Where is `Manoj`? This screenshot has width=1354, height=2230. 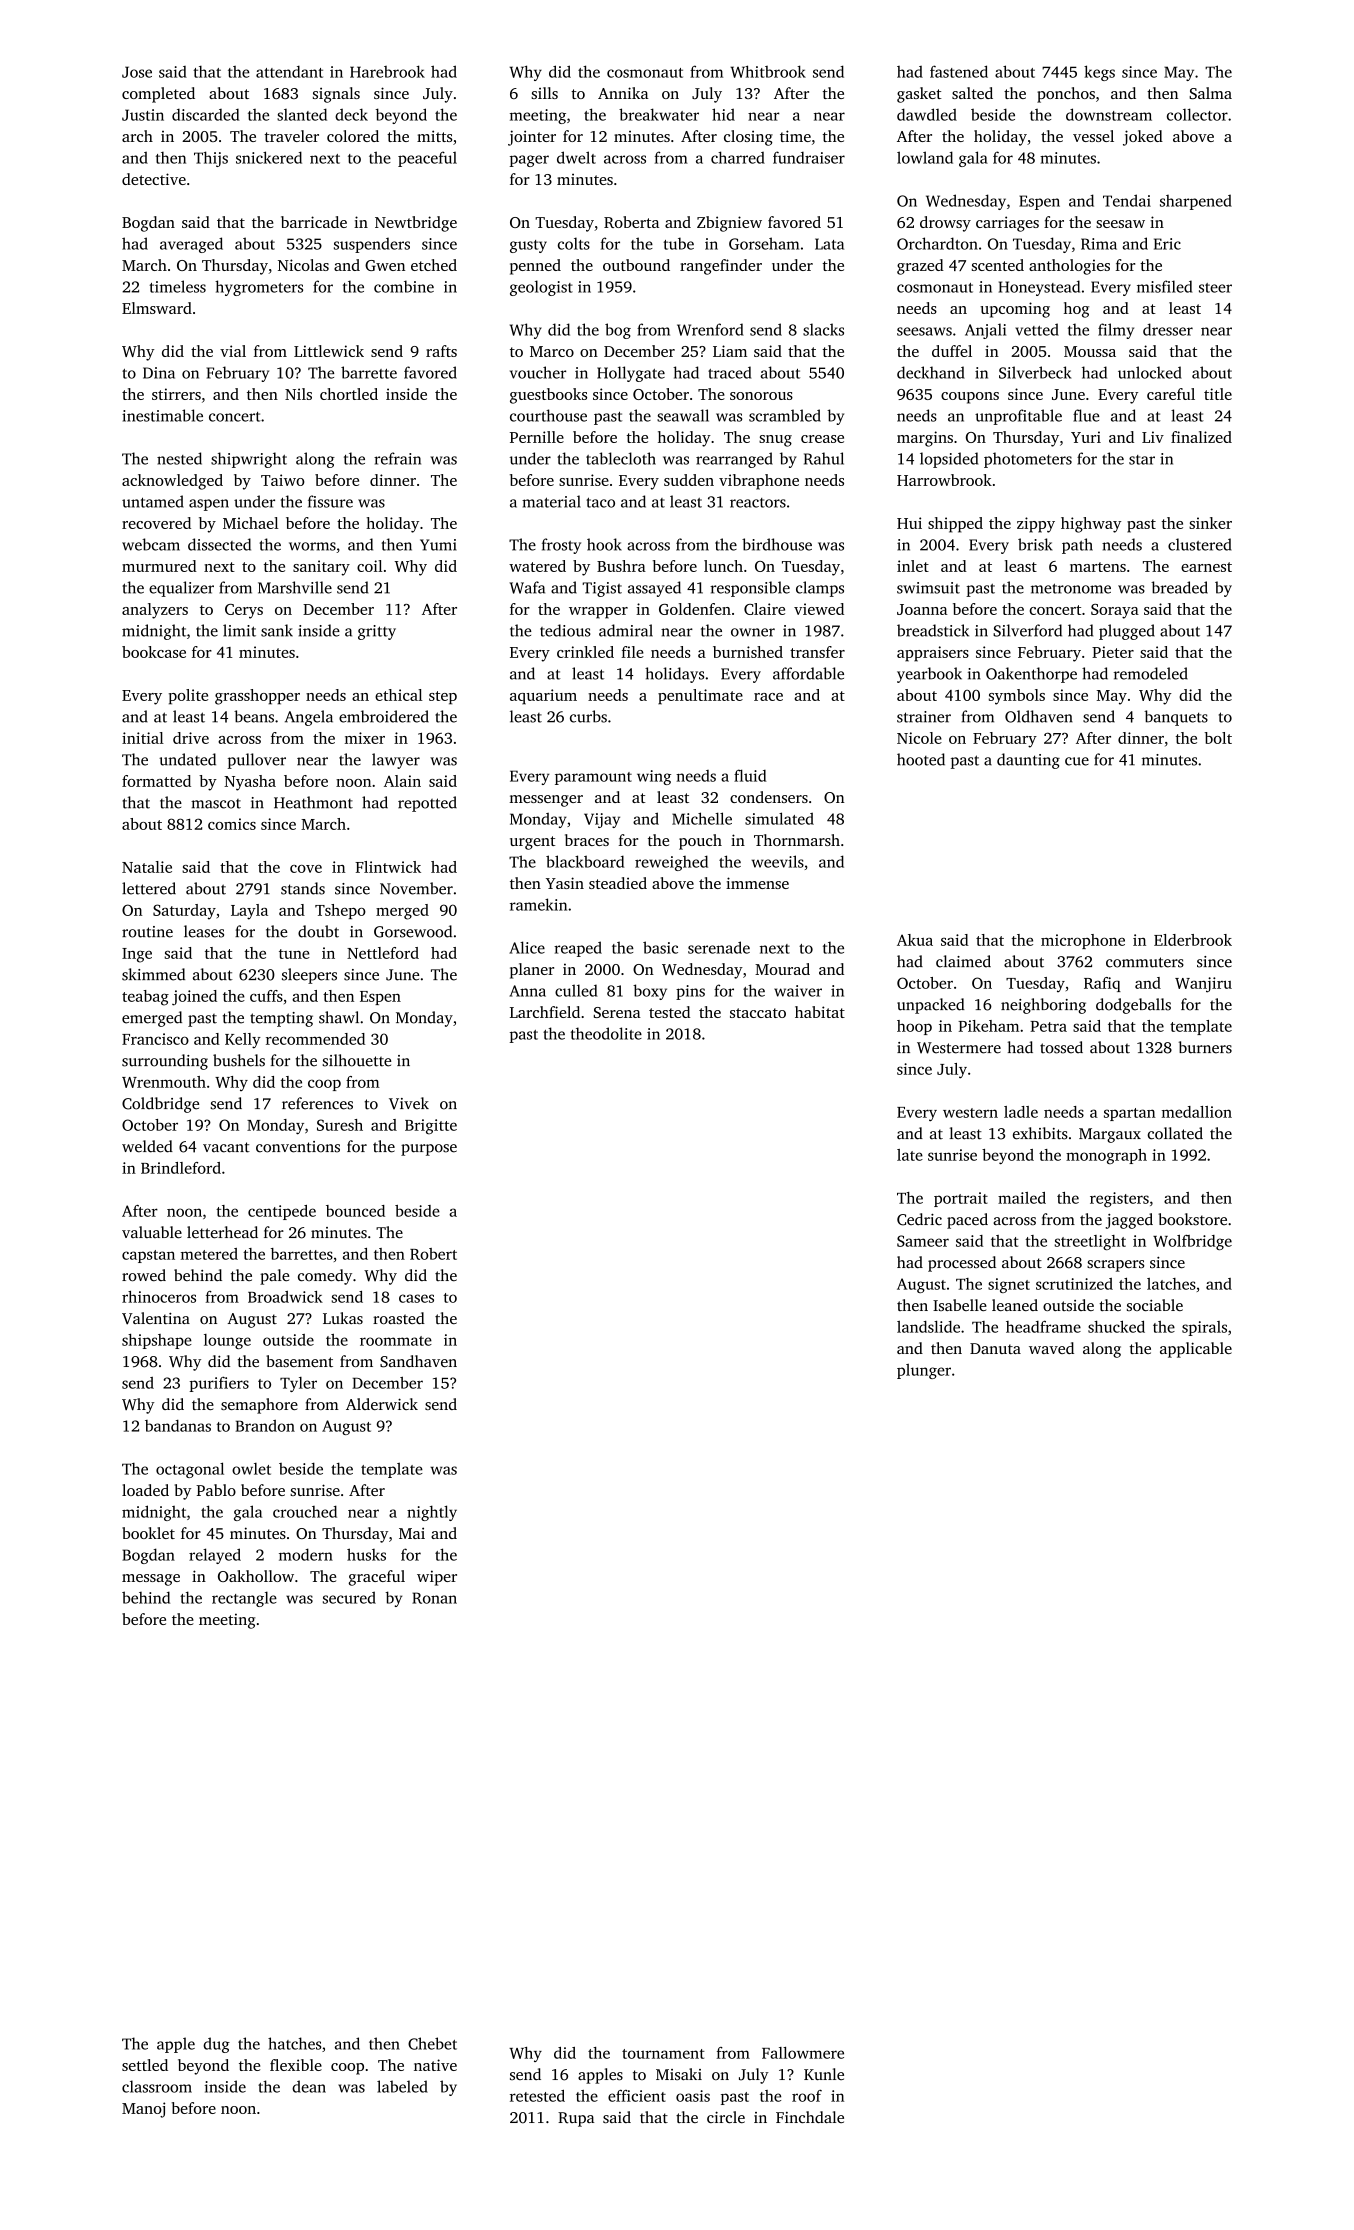 Manoj is located at coordinates (143, 2110).
